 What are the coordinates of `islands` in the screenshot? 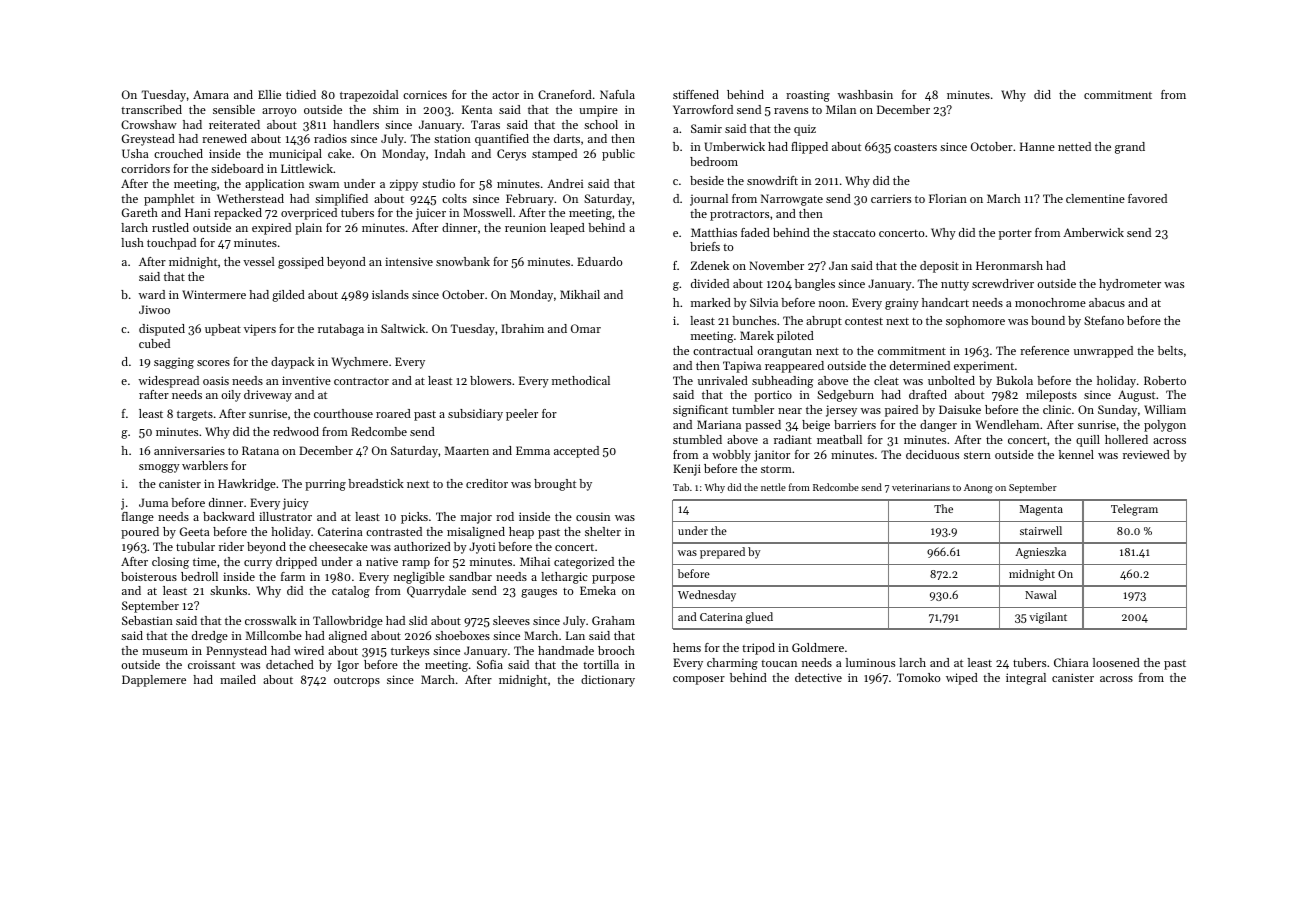 It's located at (390, 294).
